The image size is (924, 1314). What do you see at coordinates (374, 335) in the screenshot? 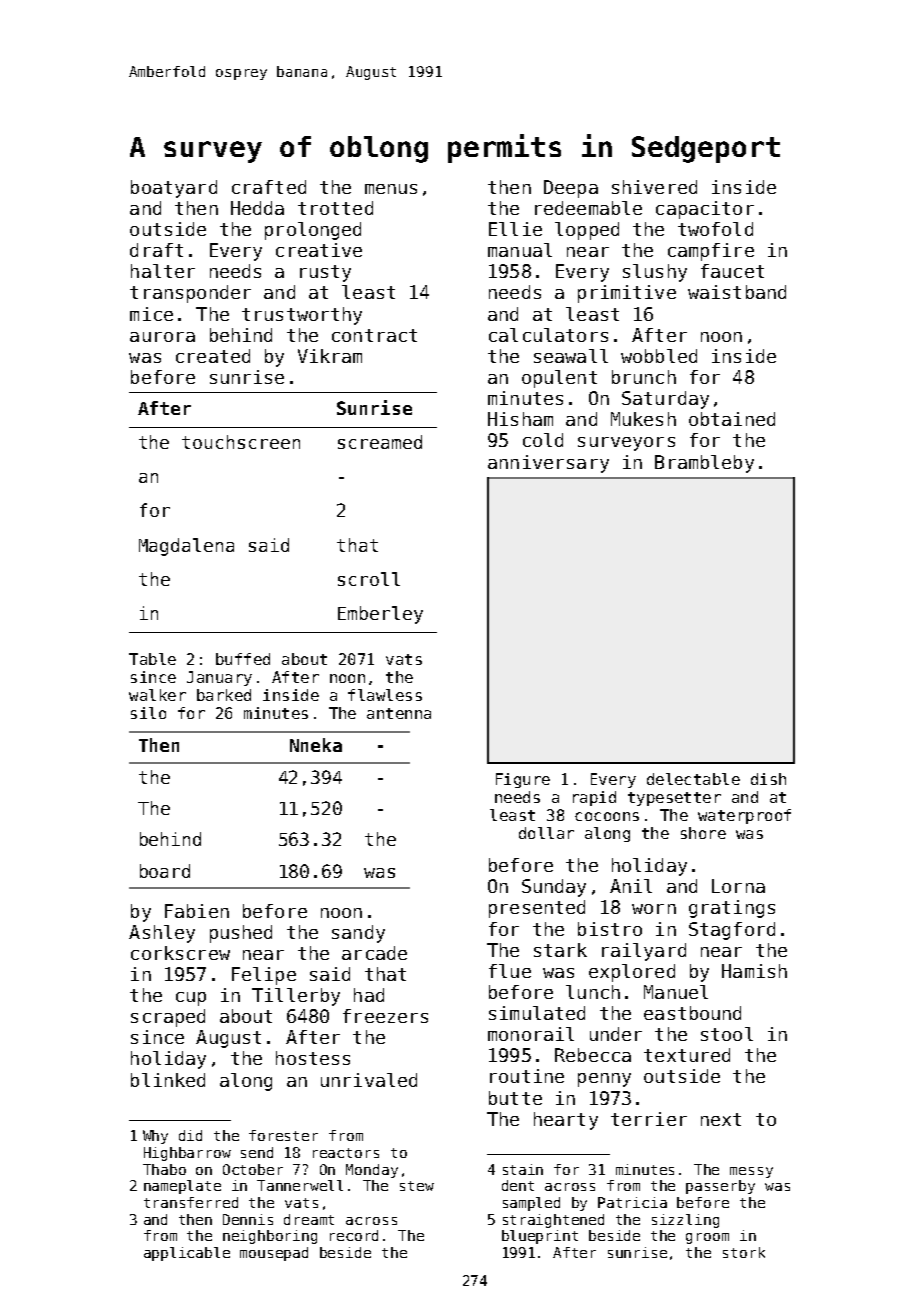
I see `contract` at bounding box center [374, 335].
